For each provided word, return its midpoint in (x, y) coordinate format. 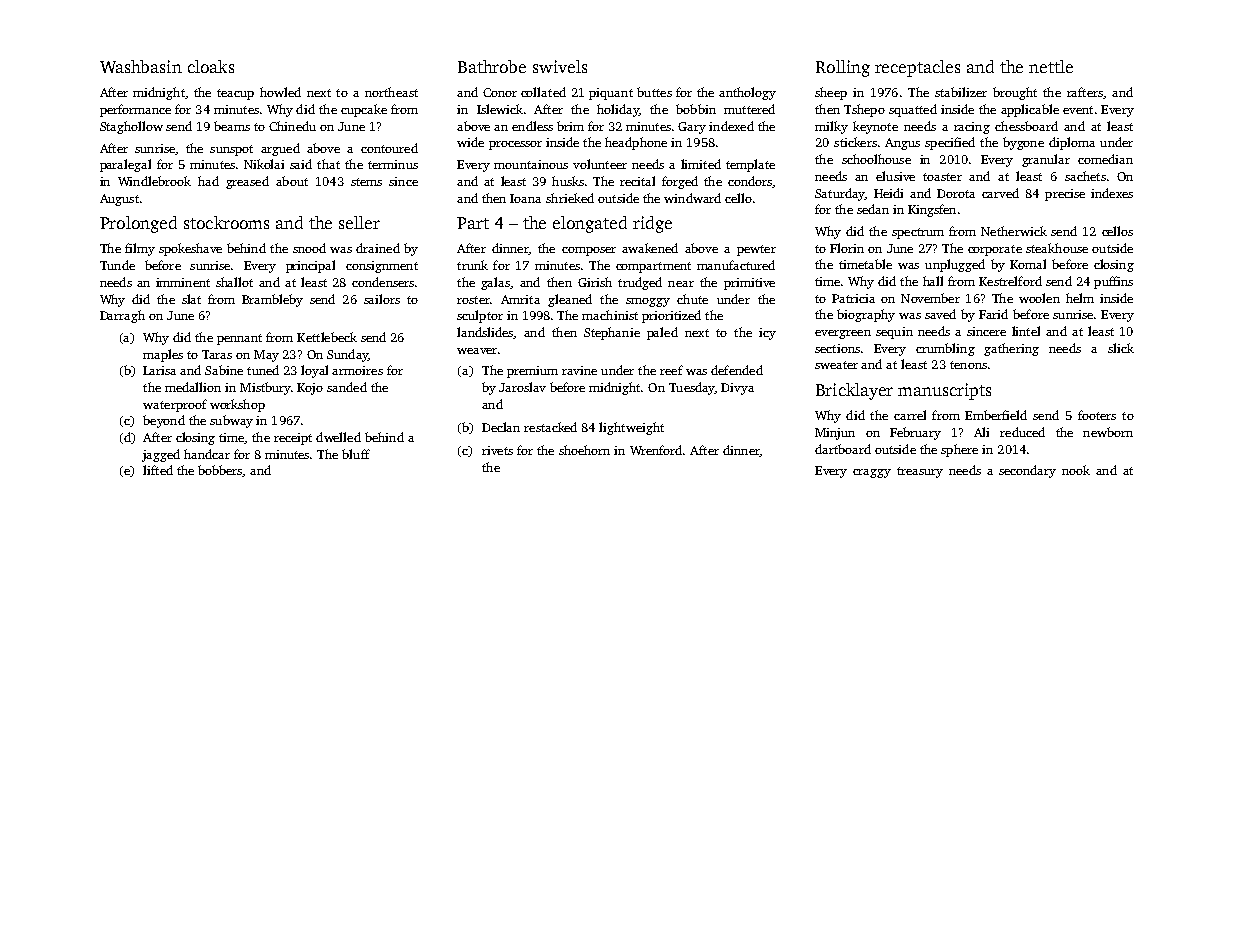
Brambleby (272, 300)
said (301, 164)
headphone (636, 143)
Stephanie (612, 333)
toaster (942, 177)
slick (1121, 348)
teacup (235, 94)
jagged (161, 455)
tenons (968, 365)
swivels (560, 66)
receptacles (917, 68)
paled (662, 333)
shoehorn (584, 450)
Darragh (122, 316)
